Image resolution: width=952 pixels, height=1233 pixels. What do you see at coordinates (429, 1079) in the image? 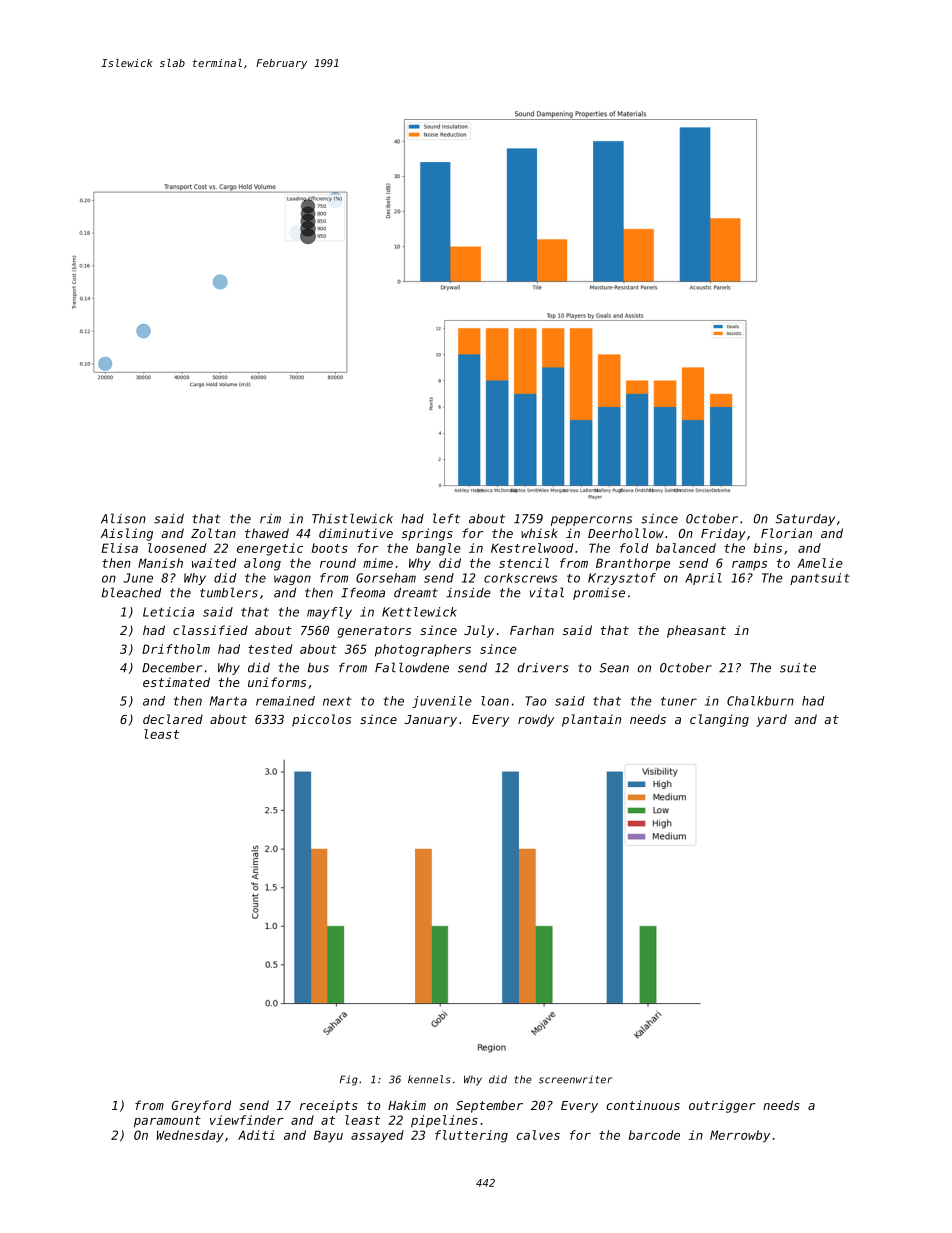
I see `kennels` at bounding box center [429, 1079].
